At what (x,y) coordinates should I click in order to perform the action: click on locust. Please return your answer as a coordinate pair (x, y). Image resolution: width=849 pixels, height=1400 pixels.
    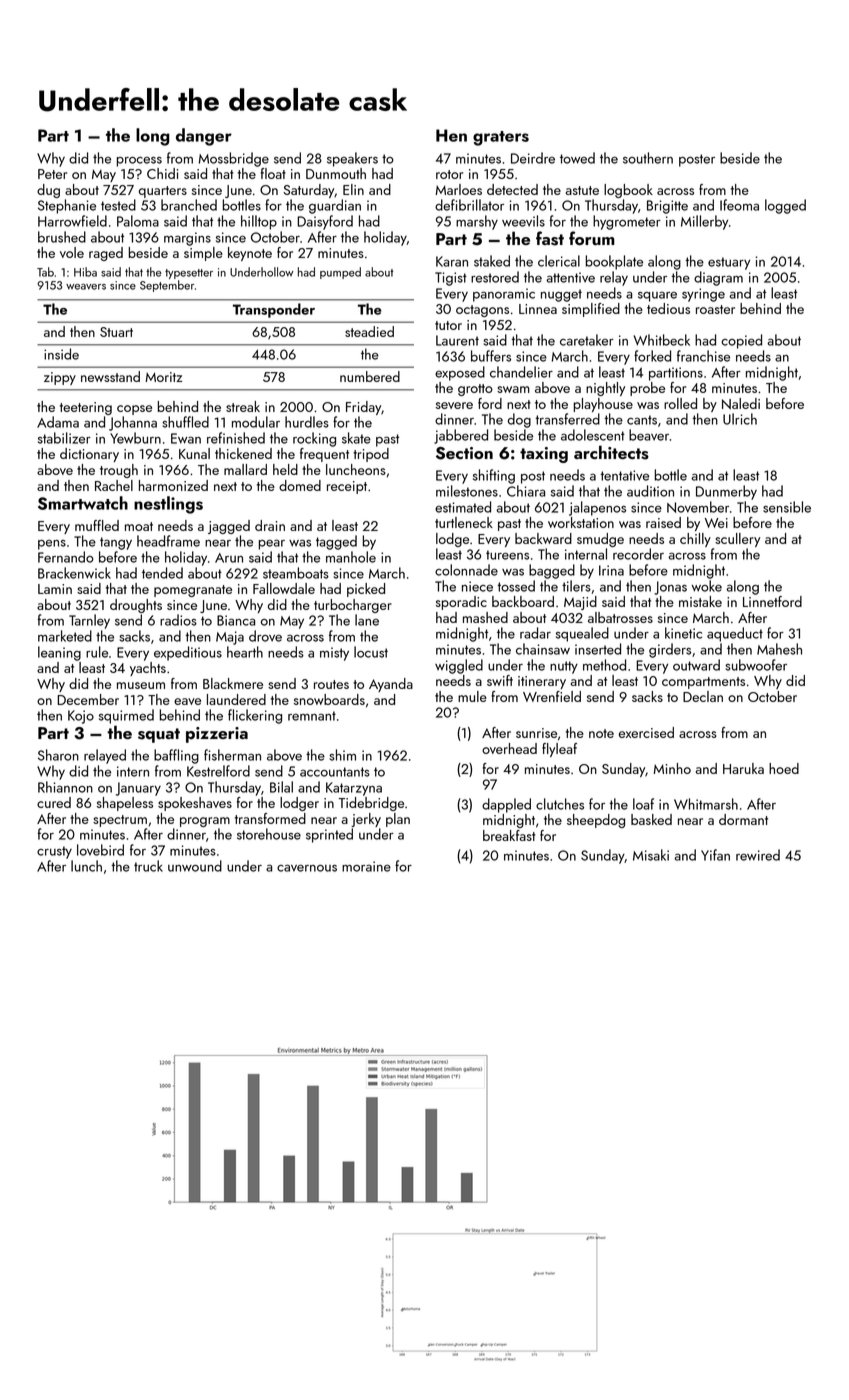
    Looking at the image, I should click on (371, 652).
